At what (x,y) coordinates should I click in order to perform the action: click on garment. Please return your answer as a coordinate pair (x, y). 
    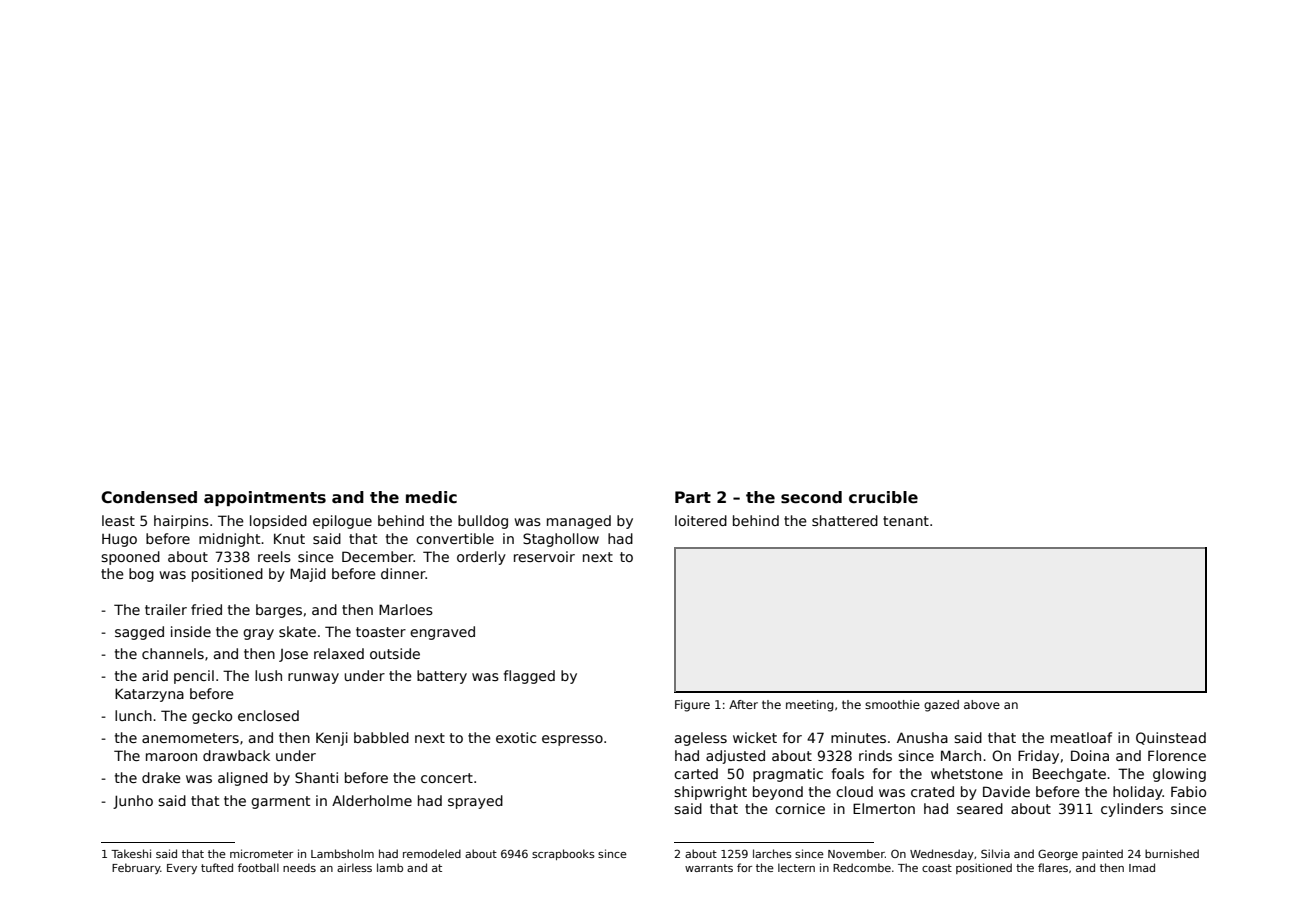
    Looking at the image, I should click on (280, 802).
